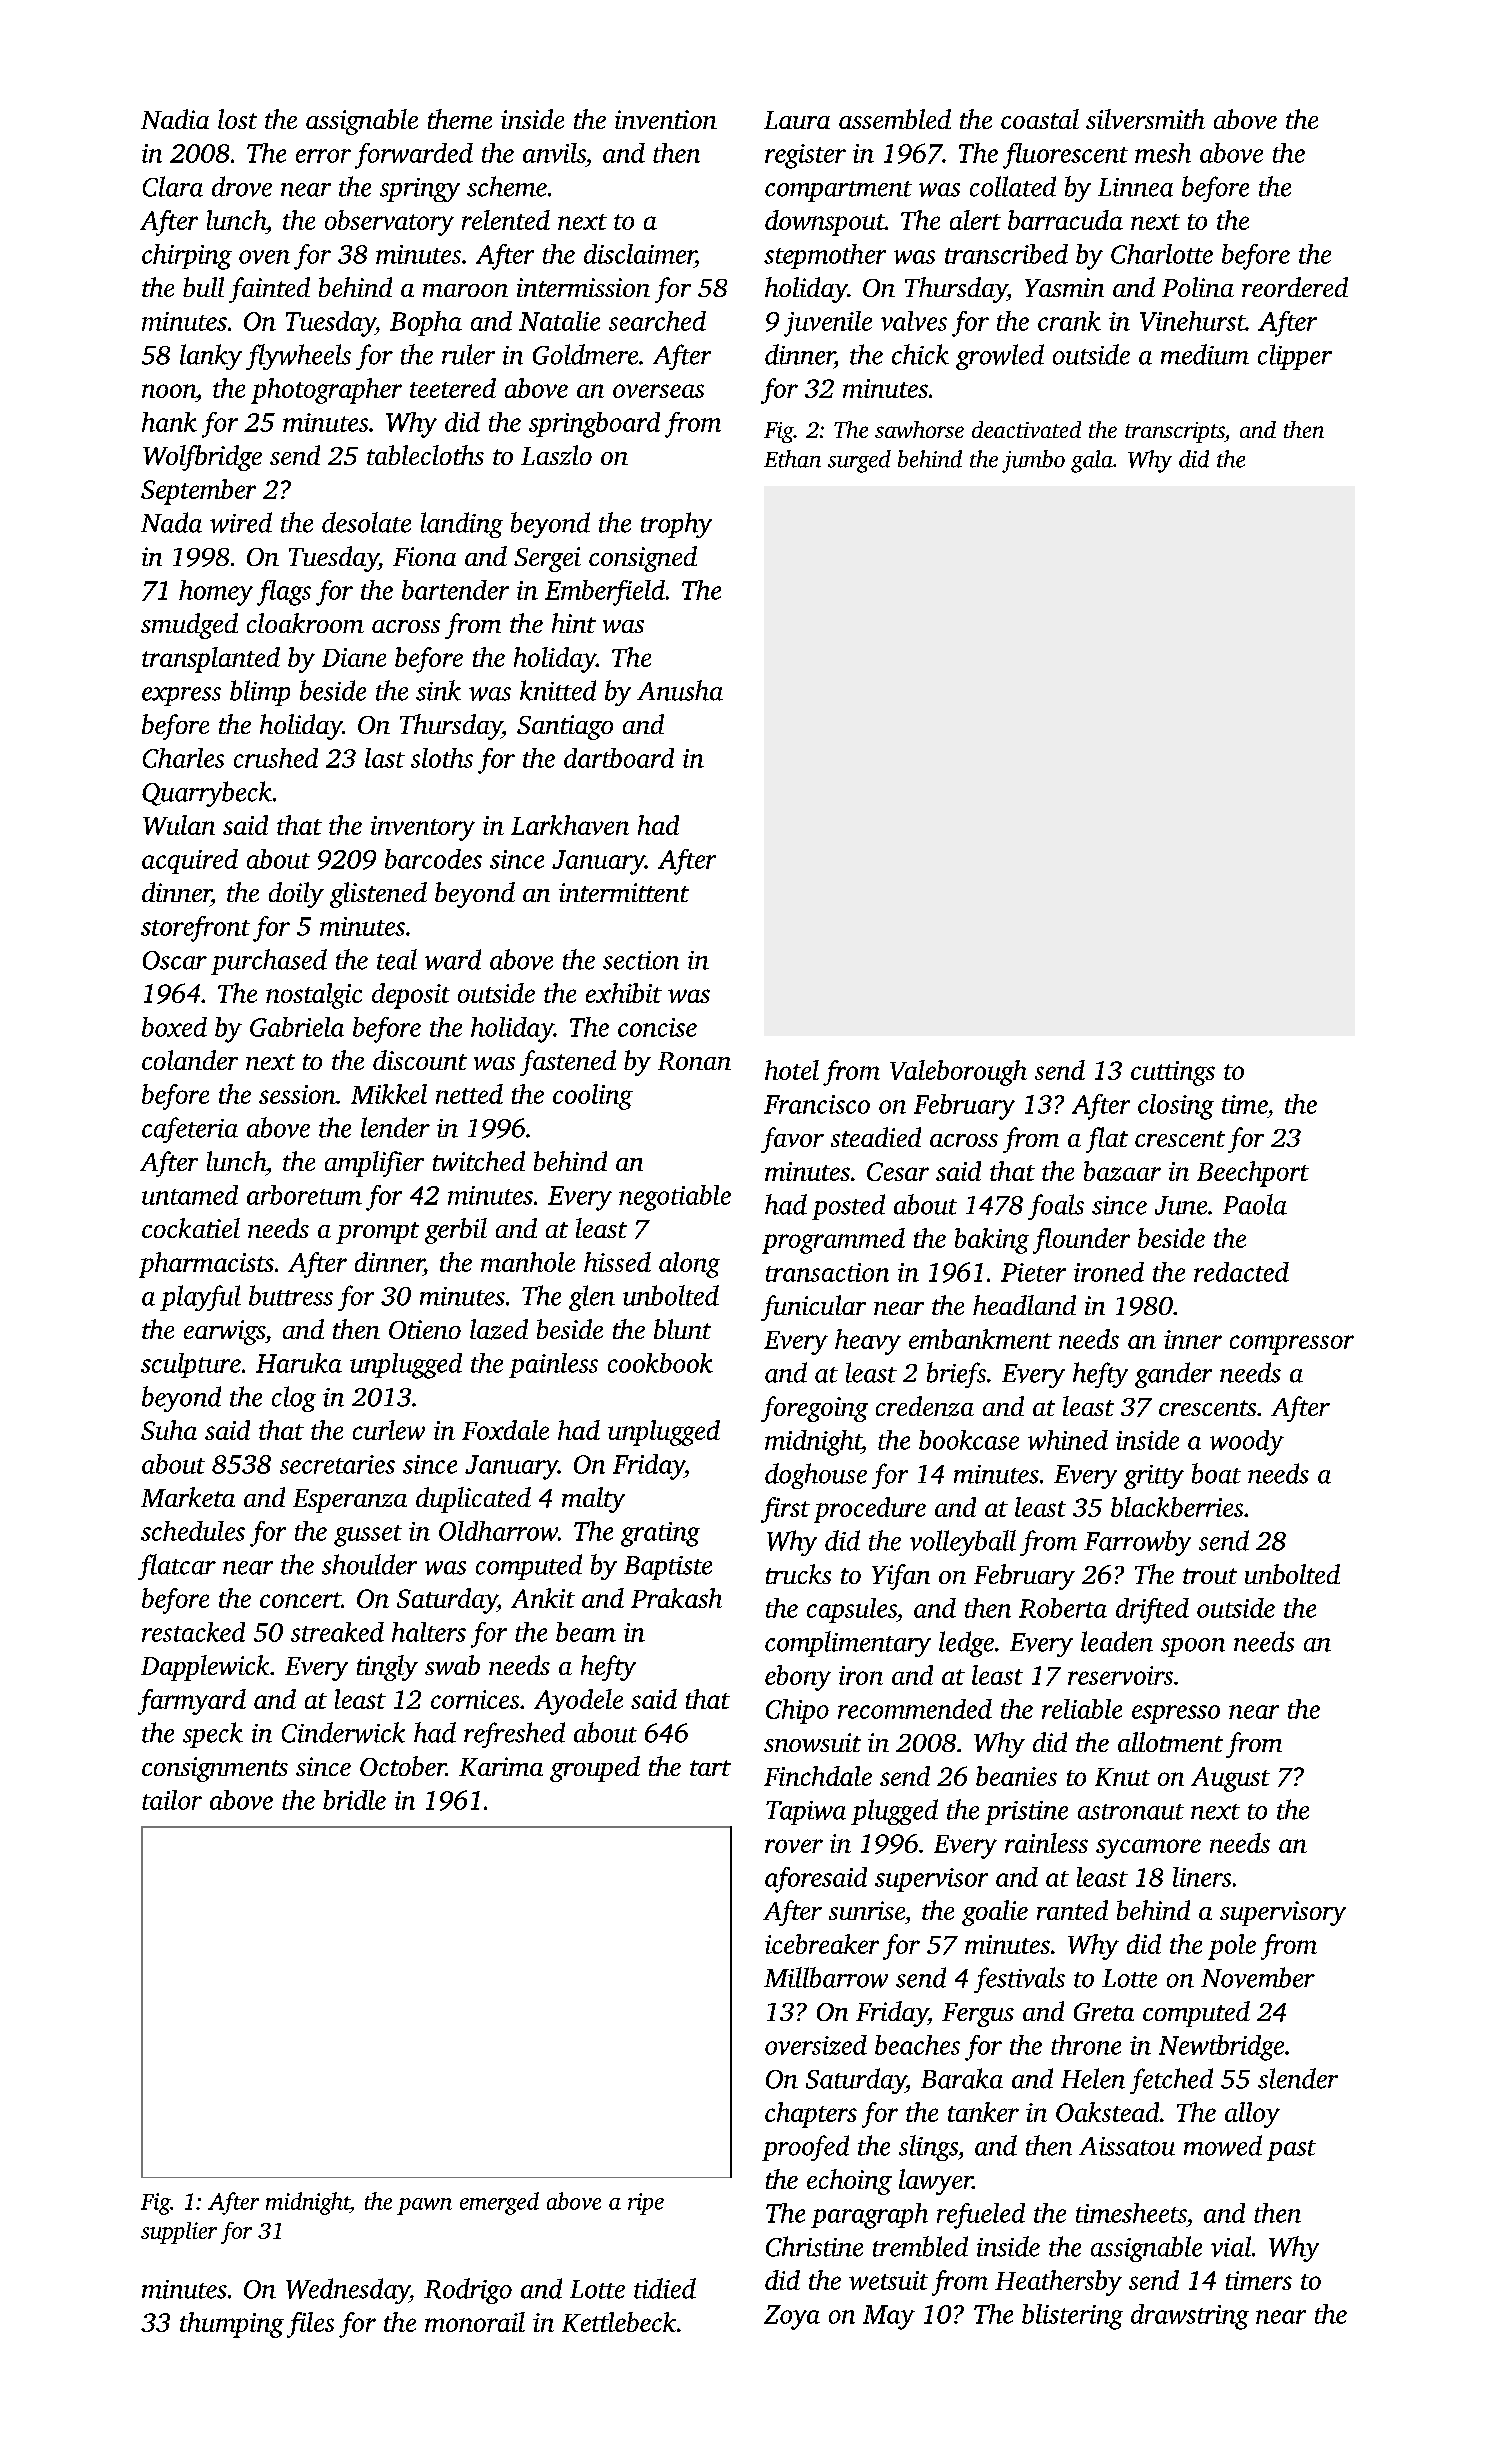 This screenshot has height=2464, width=1496. What do you see at coordinates (424, 2206) in the screenshot?
I see `pawn` at bounding box center [424, 2206].
